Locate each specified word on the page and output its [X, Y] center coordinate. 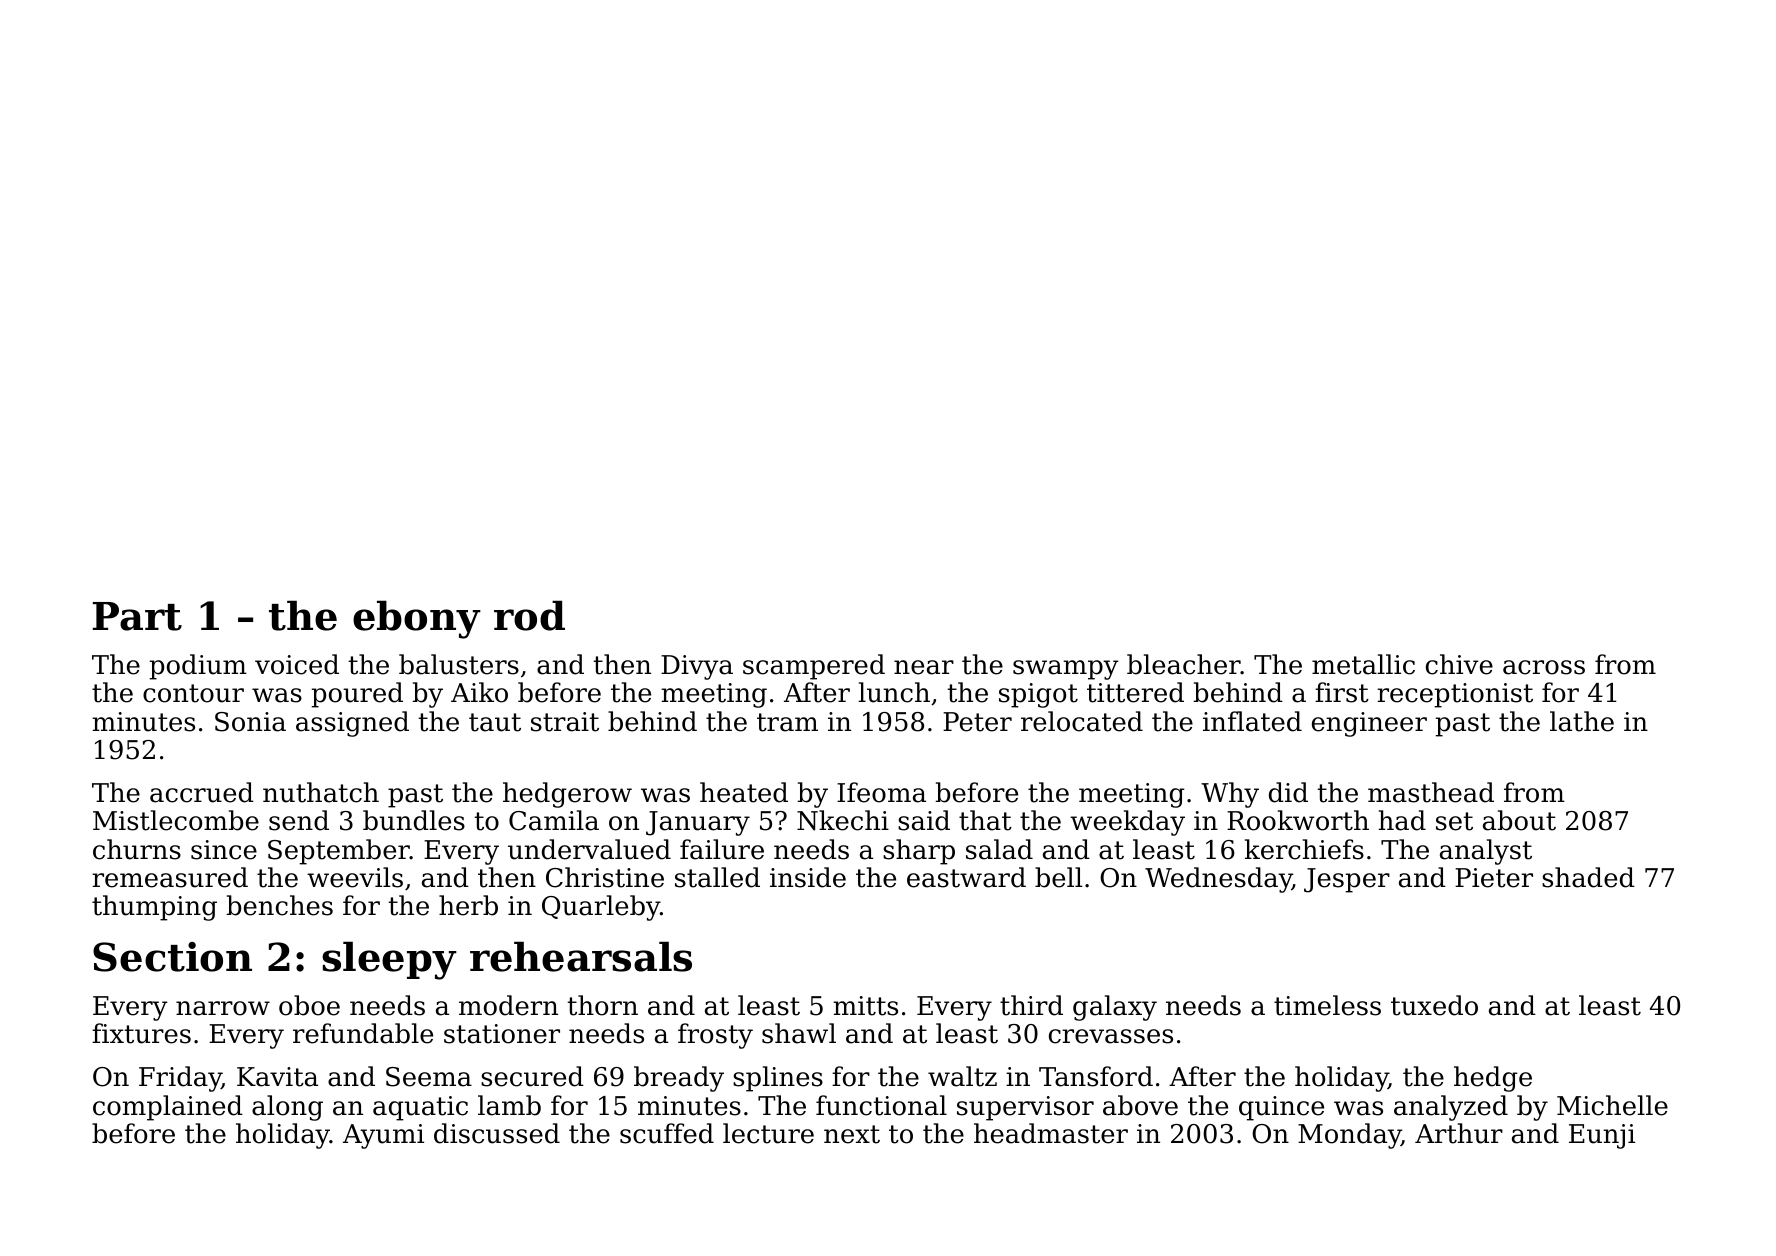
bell [1059, 877]
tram [787, 722]
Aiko [479, 692]
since [224, 850]
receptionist [1455, 695]
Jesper [1347, 880]
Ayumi [383, 1136]
